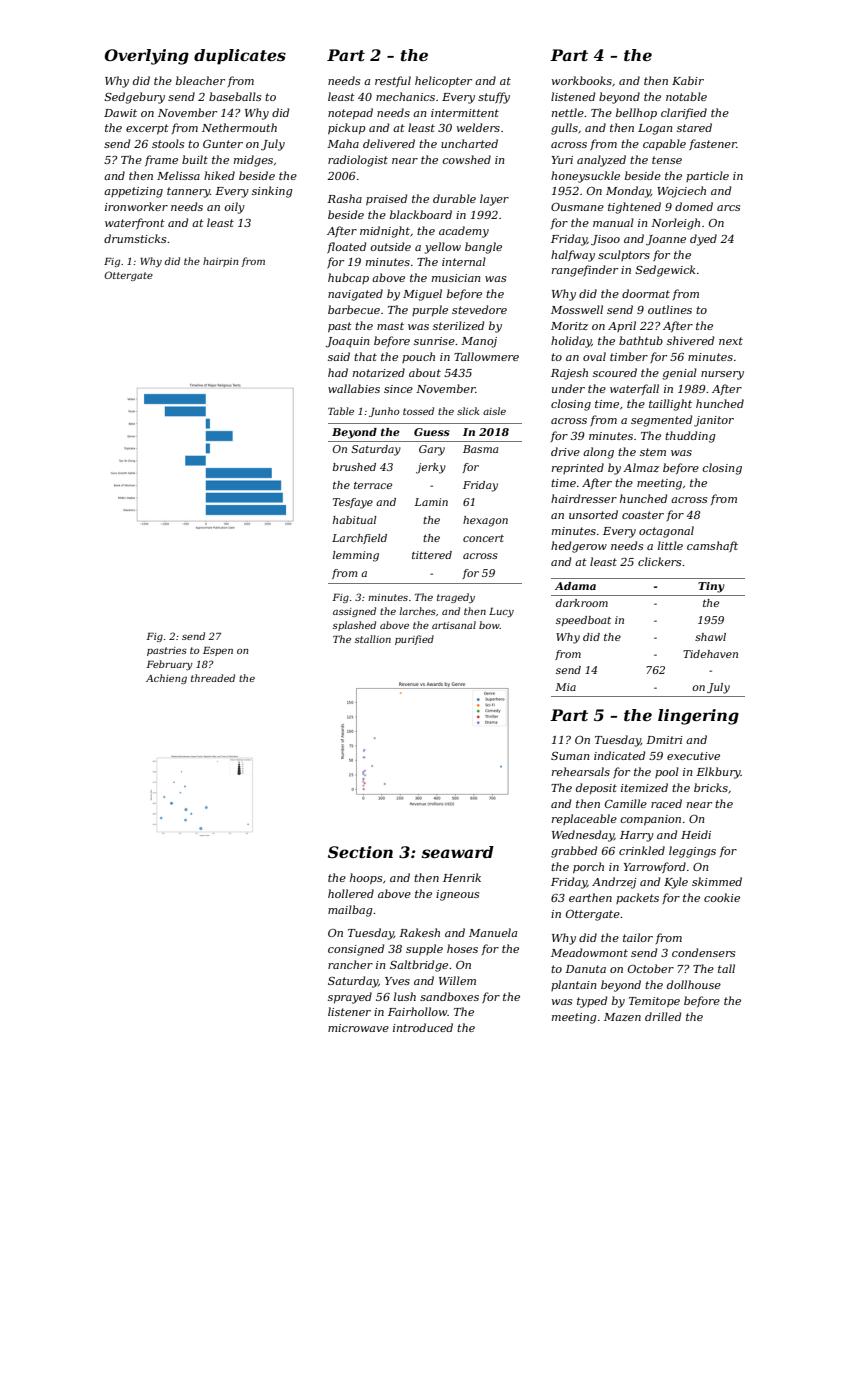 This screenshot has width=849, height=1400. What do you see at coordinates (347, 128) in the screenshot?
I see `pickup` at bounding box center [347, 128].
